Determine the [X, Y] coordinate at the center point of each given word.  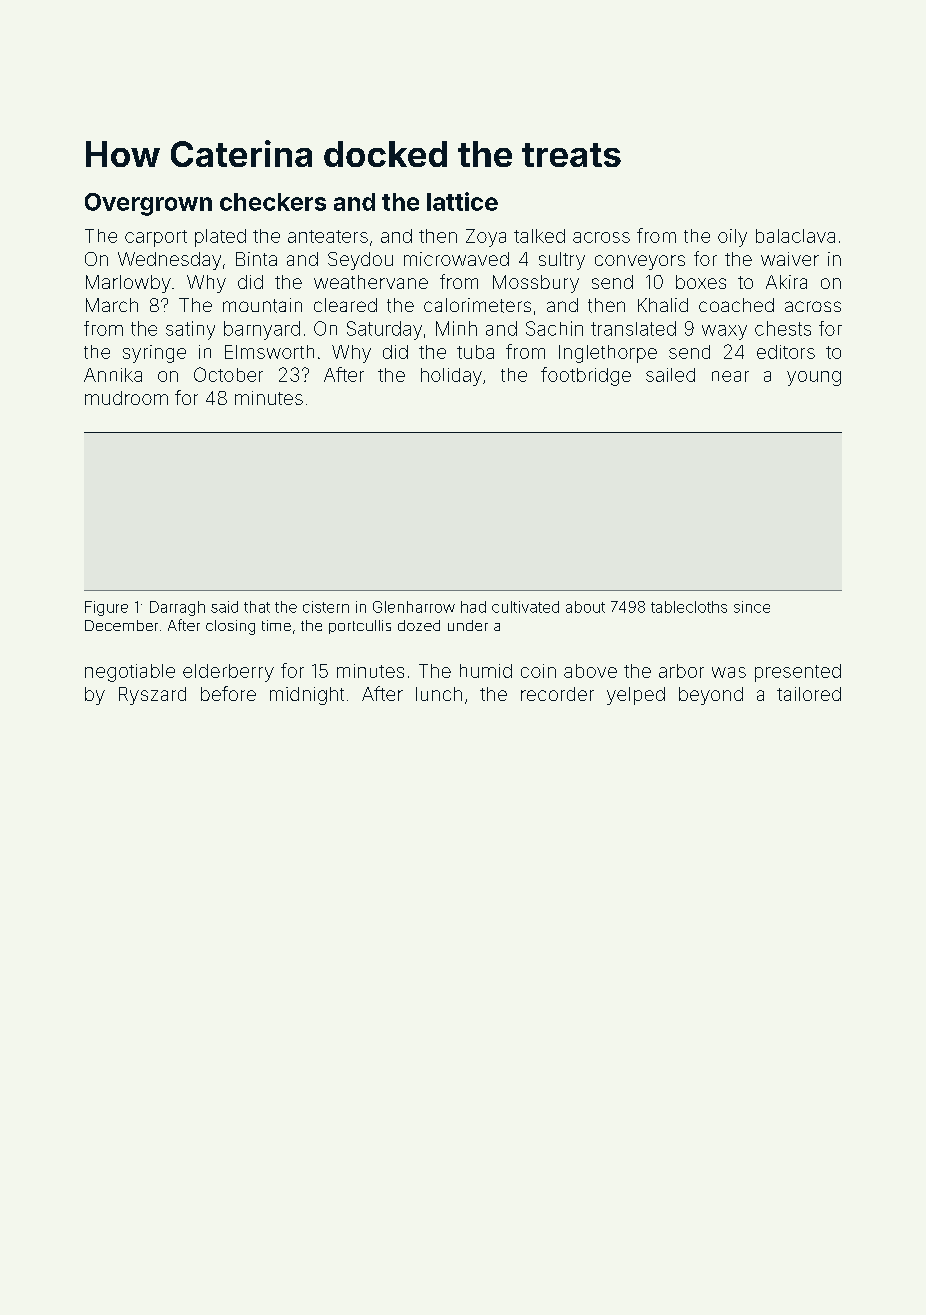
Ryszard [152, 696]
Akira [786, 282]
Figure [106, 608]
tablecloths [689, 607]
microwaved [456, 259]
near [730, 376]
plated [220, 238]
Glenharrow [414, 607]
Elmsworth [269, 352]
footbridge [586, 376]
